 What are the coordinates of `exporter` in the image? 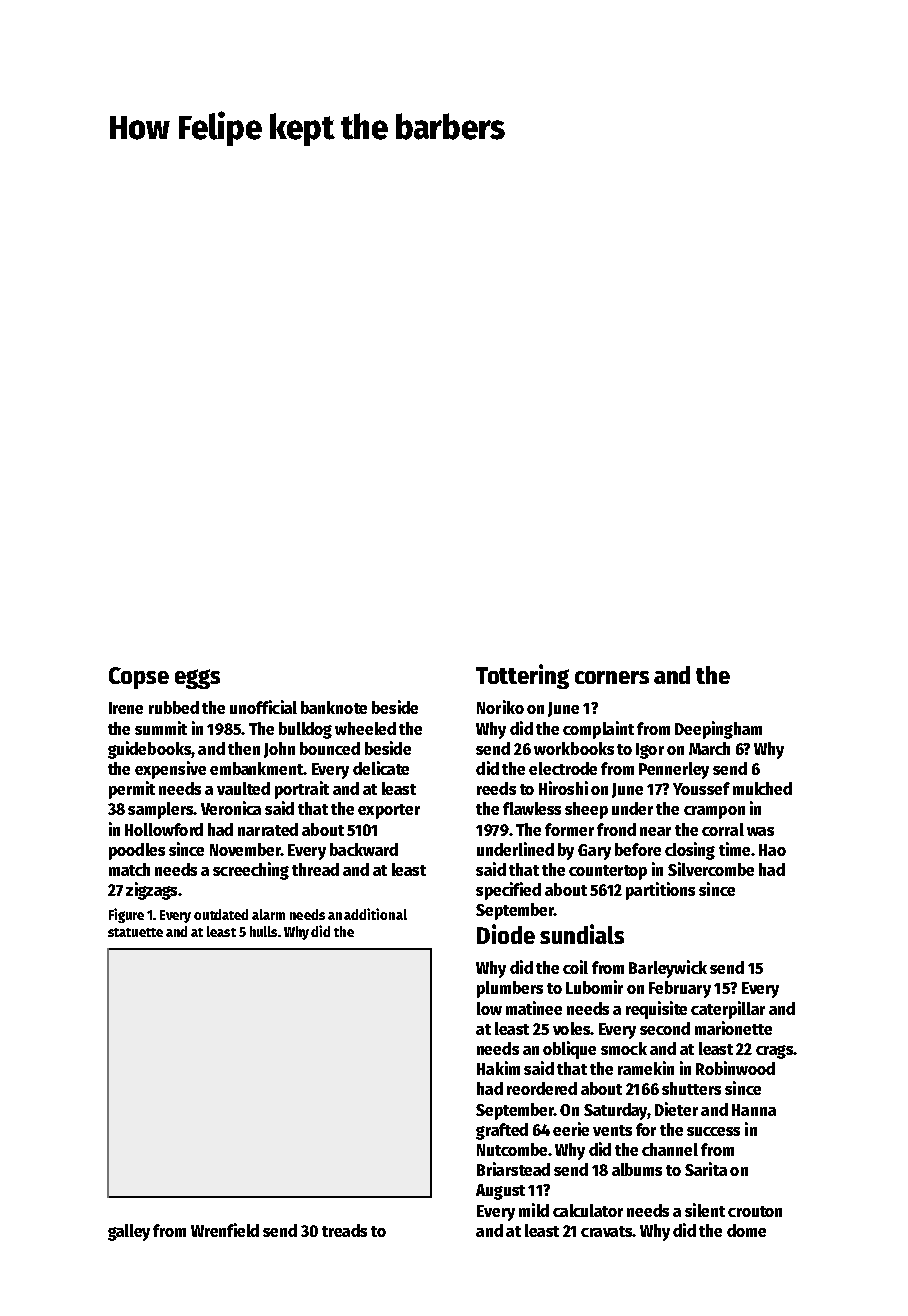 It's located at (389, 811).
